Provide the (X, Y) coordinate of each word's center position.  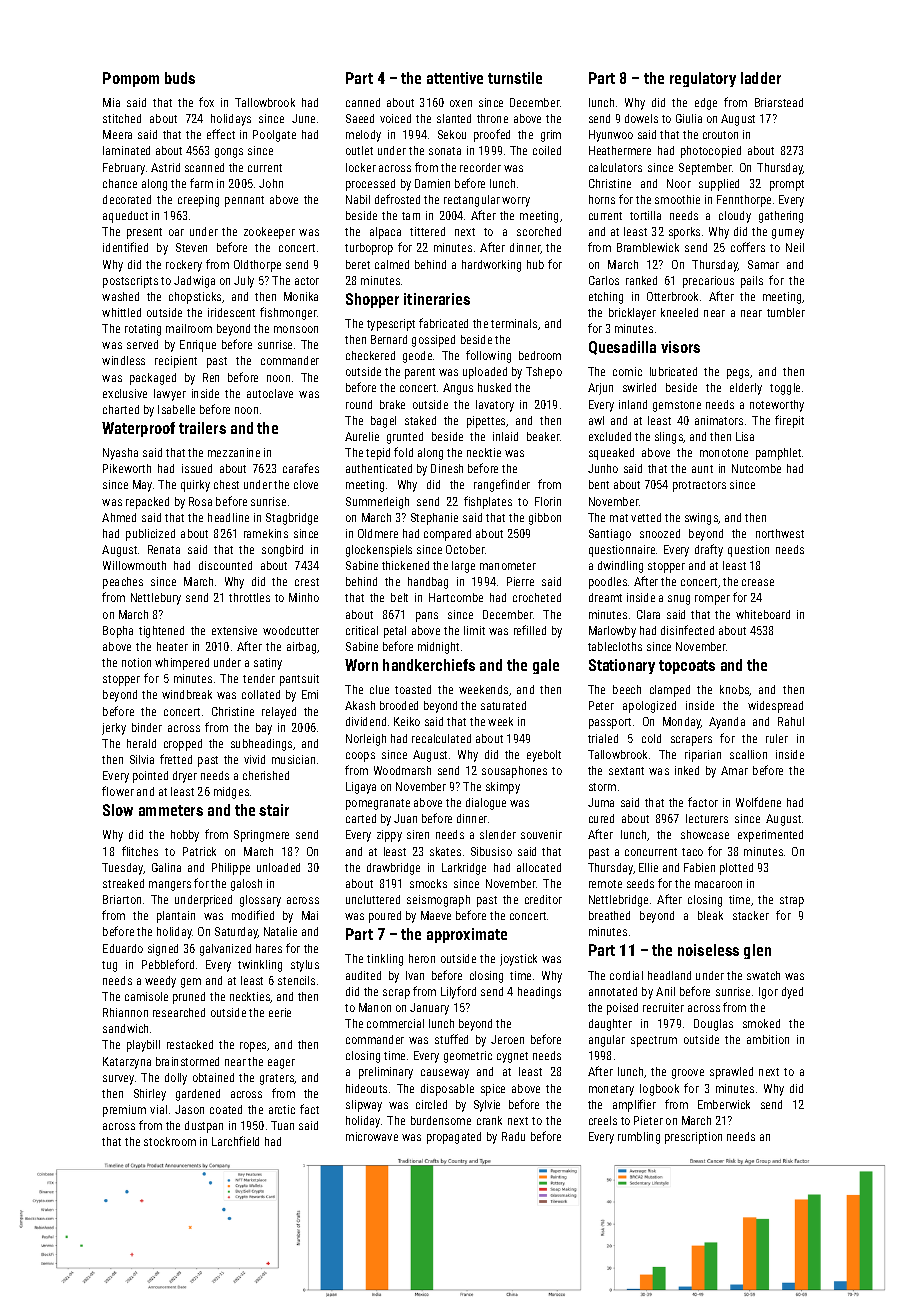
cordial (626, 975)
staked (420, 420)
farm (201, 183)
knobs (735, 690)
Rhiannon (125, 1012)
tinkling (385, 960)
